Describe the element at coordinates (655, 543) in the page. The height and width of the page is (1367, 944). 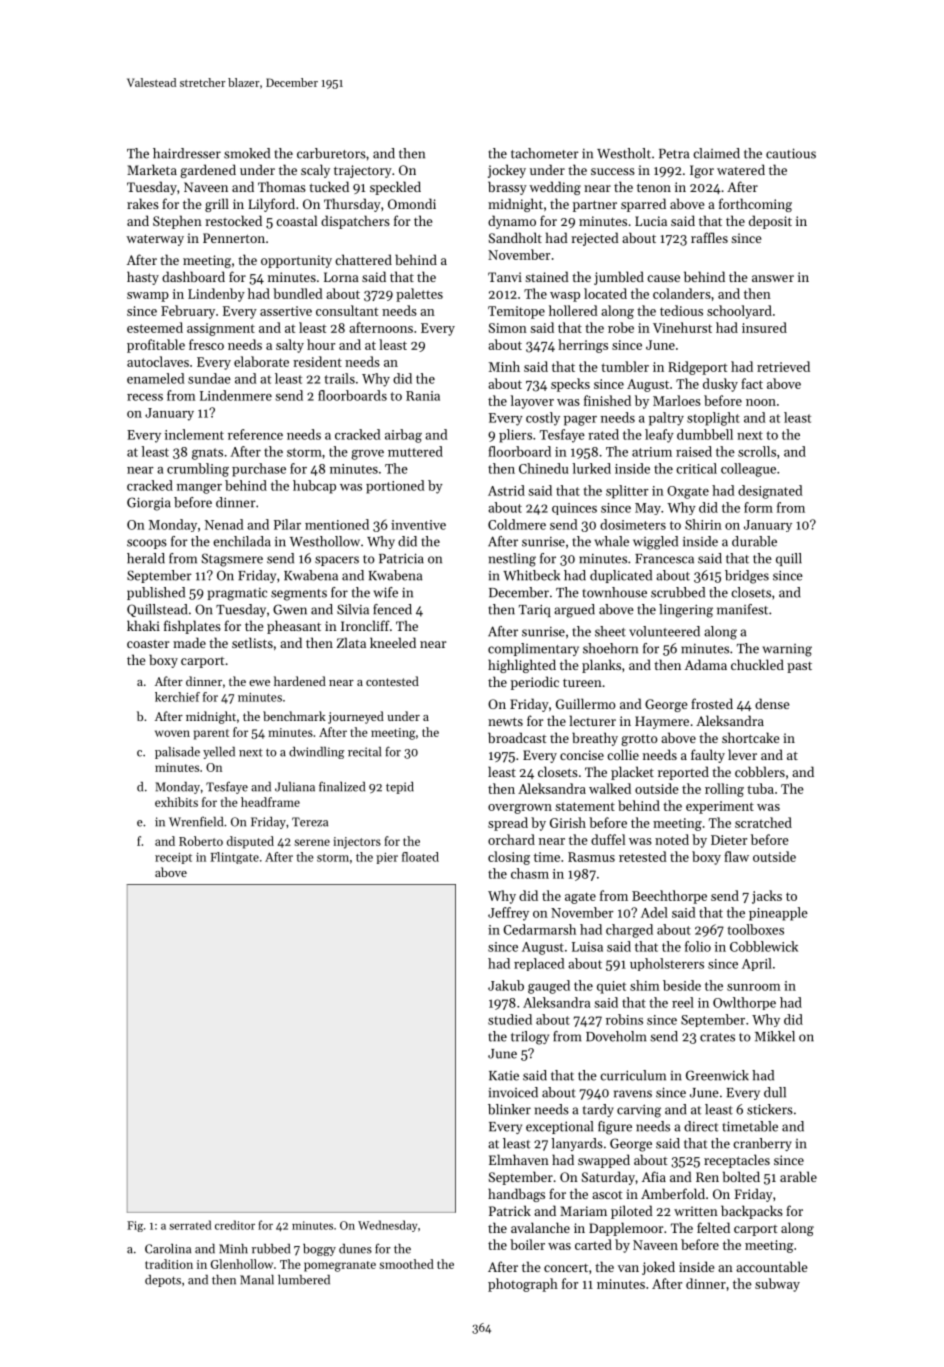
I see `wiggled` at that location.
